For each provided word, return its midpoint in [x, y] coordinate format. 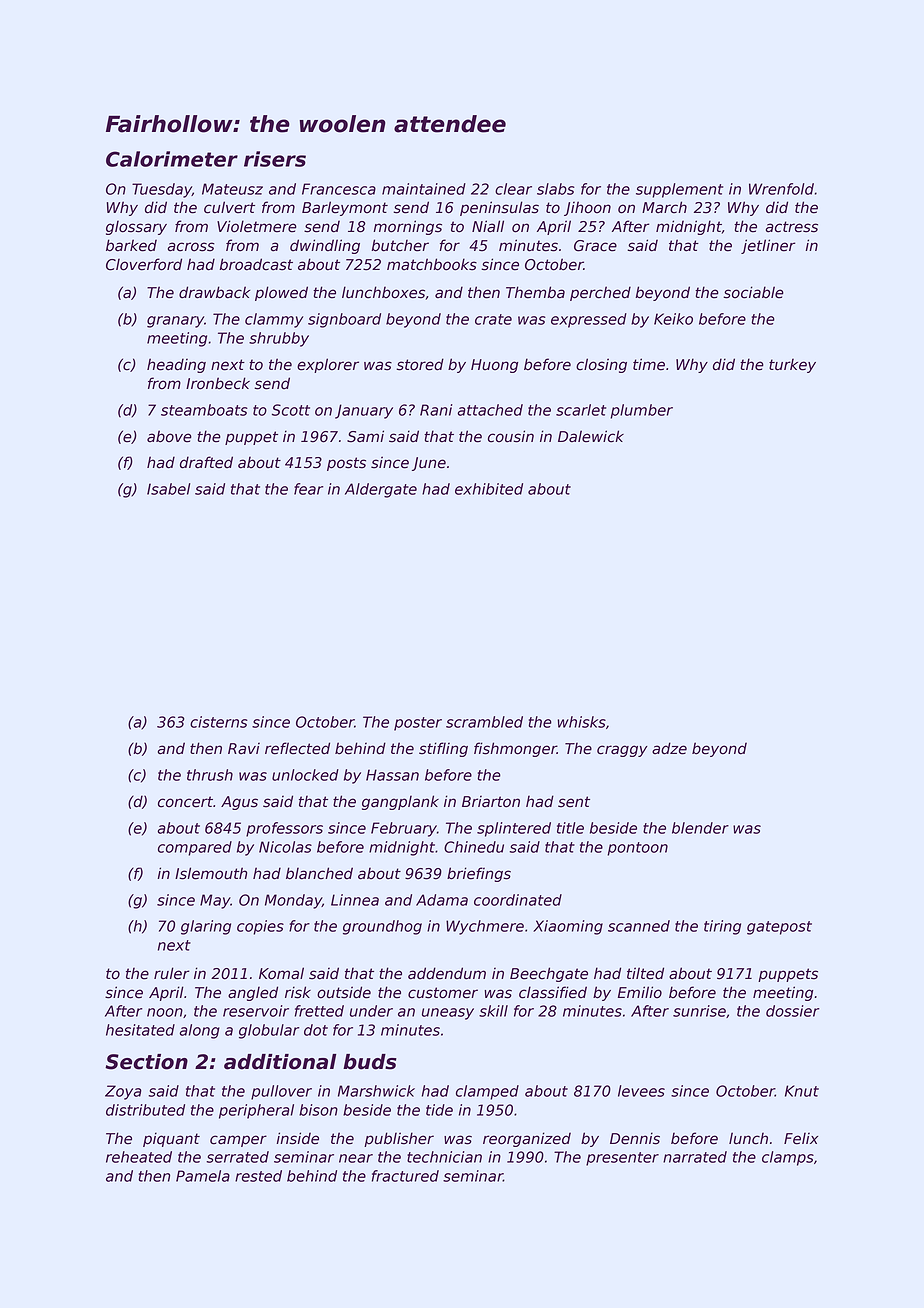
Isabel [169, 489]
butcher [400, 245]
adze [669, 748]
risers [275, 159]
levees [641, 1091]
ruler [171, 973]
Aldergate [381, 490]
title [570, 828]
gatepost [779, 928]
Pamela [203, 1176]
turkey [792, 366]
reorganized [527, 1139]
